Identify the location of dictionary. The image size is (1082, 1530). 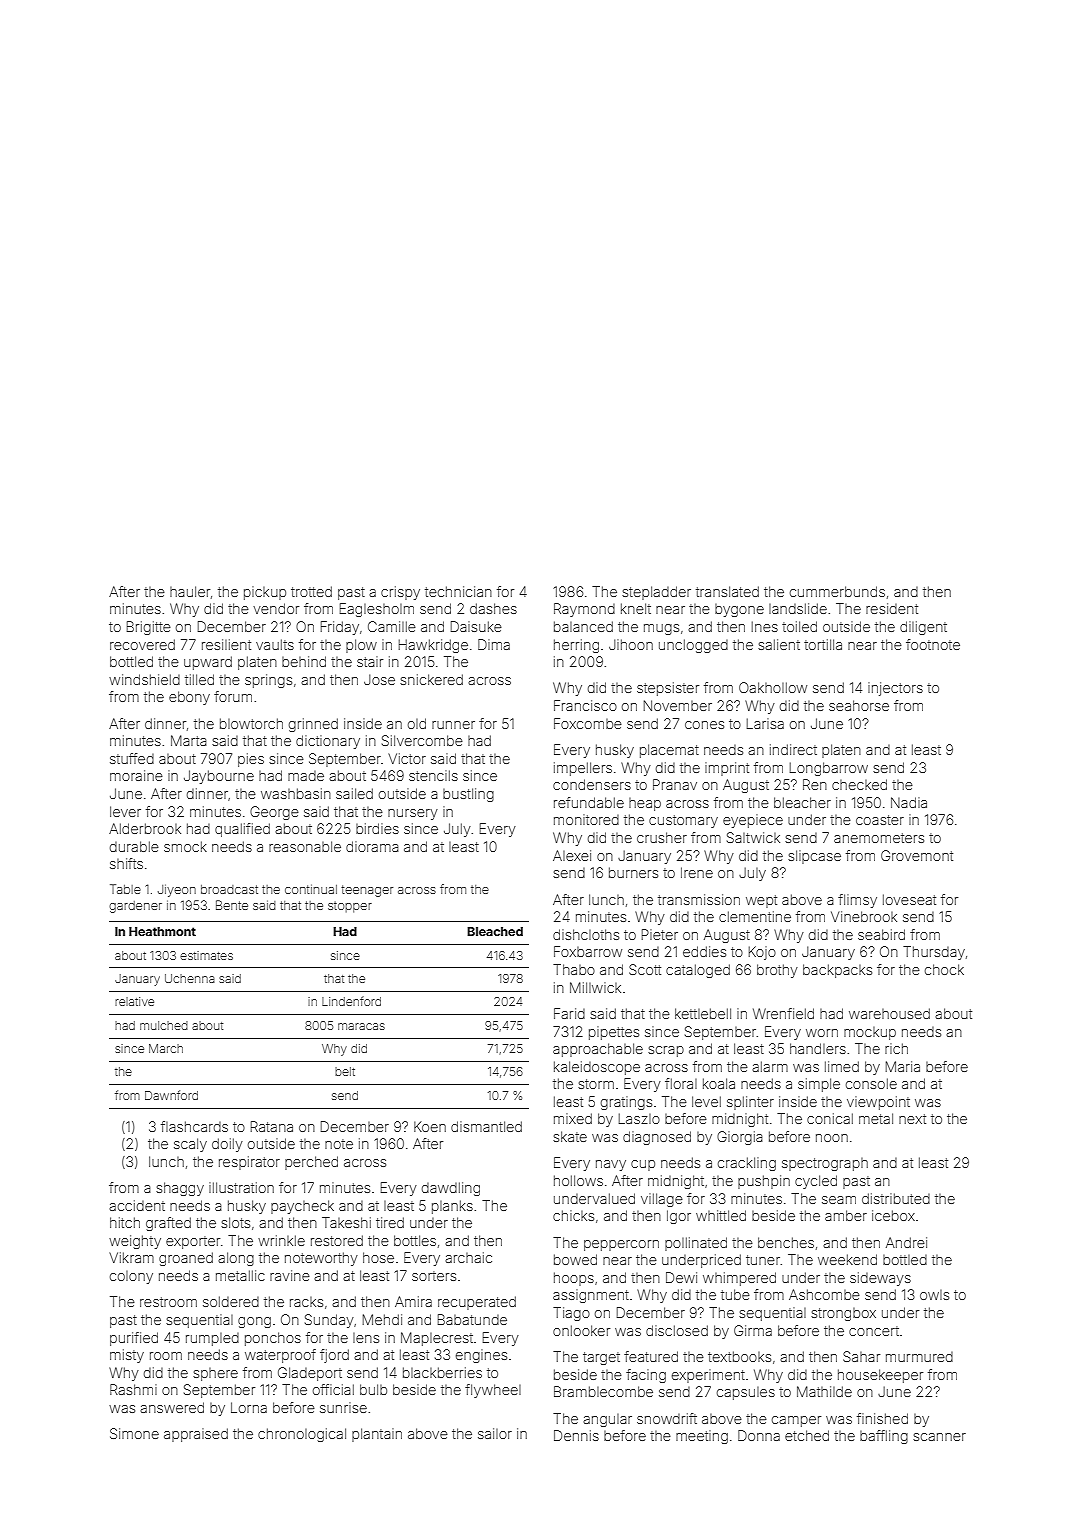
(328, 742).
